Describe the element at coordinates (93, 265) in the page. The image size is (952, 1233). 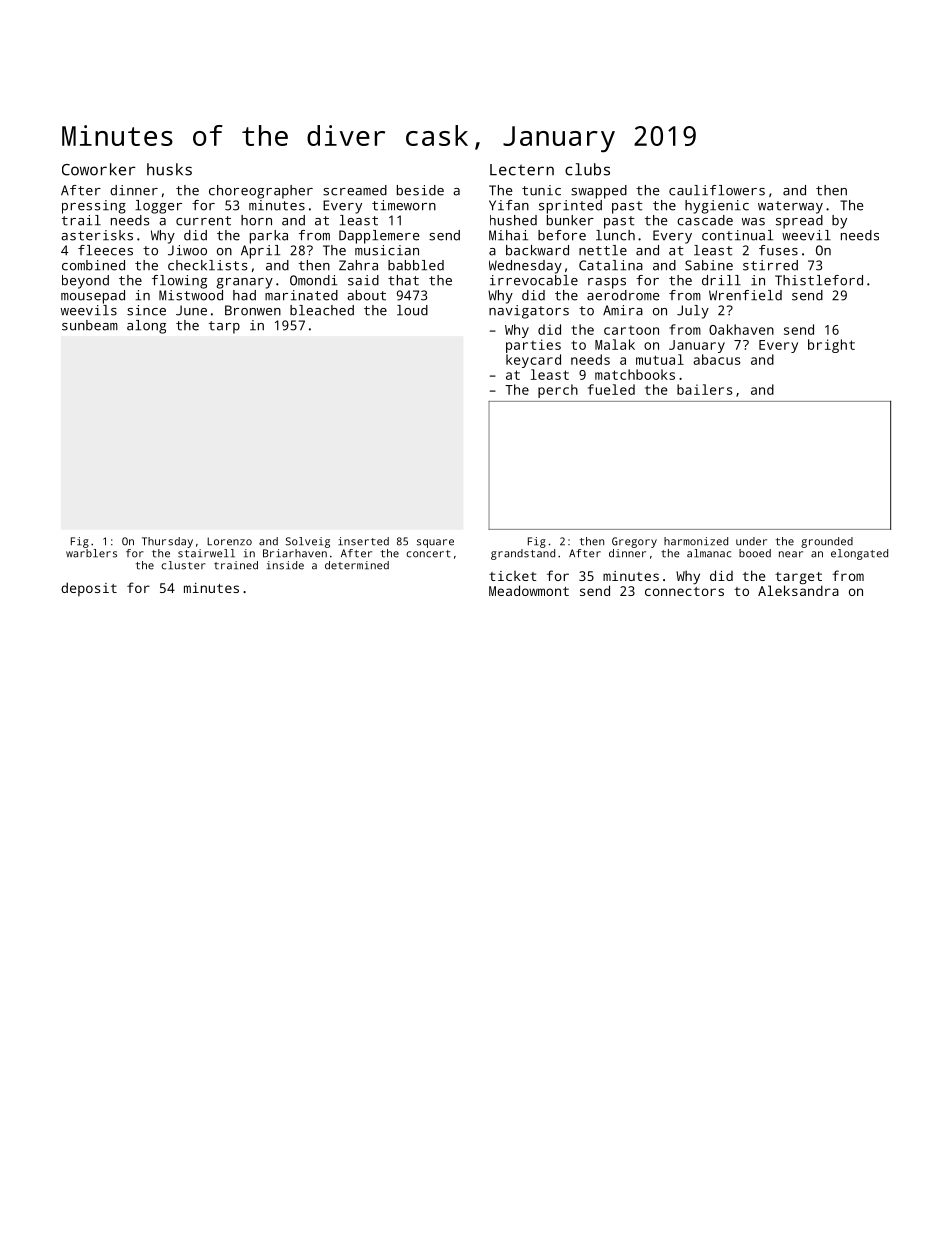
I see `combined` at that location.
